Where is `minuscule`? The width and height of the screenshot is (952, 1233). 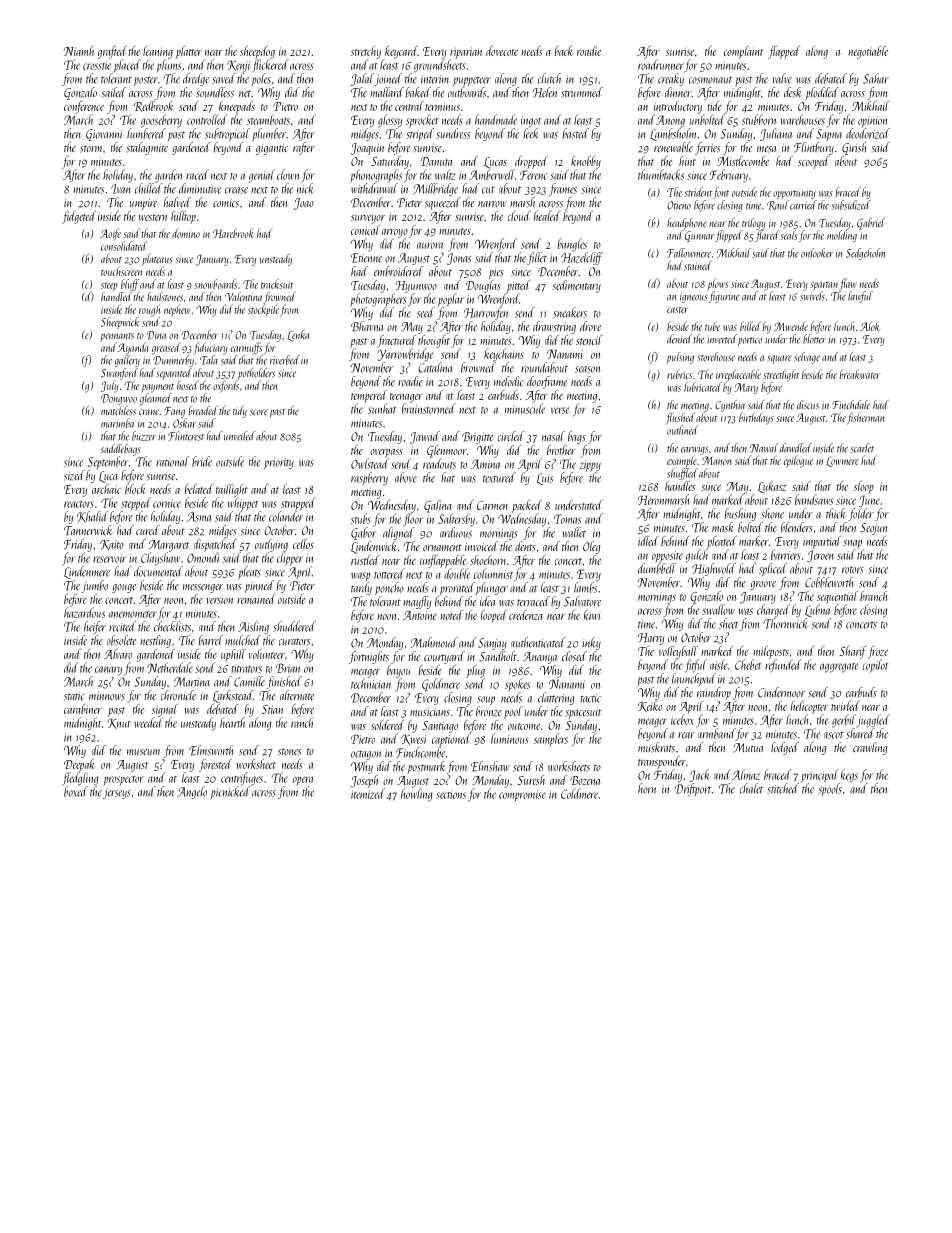 minuscule is located at coordinates (525, 408).
